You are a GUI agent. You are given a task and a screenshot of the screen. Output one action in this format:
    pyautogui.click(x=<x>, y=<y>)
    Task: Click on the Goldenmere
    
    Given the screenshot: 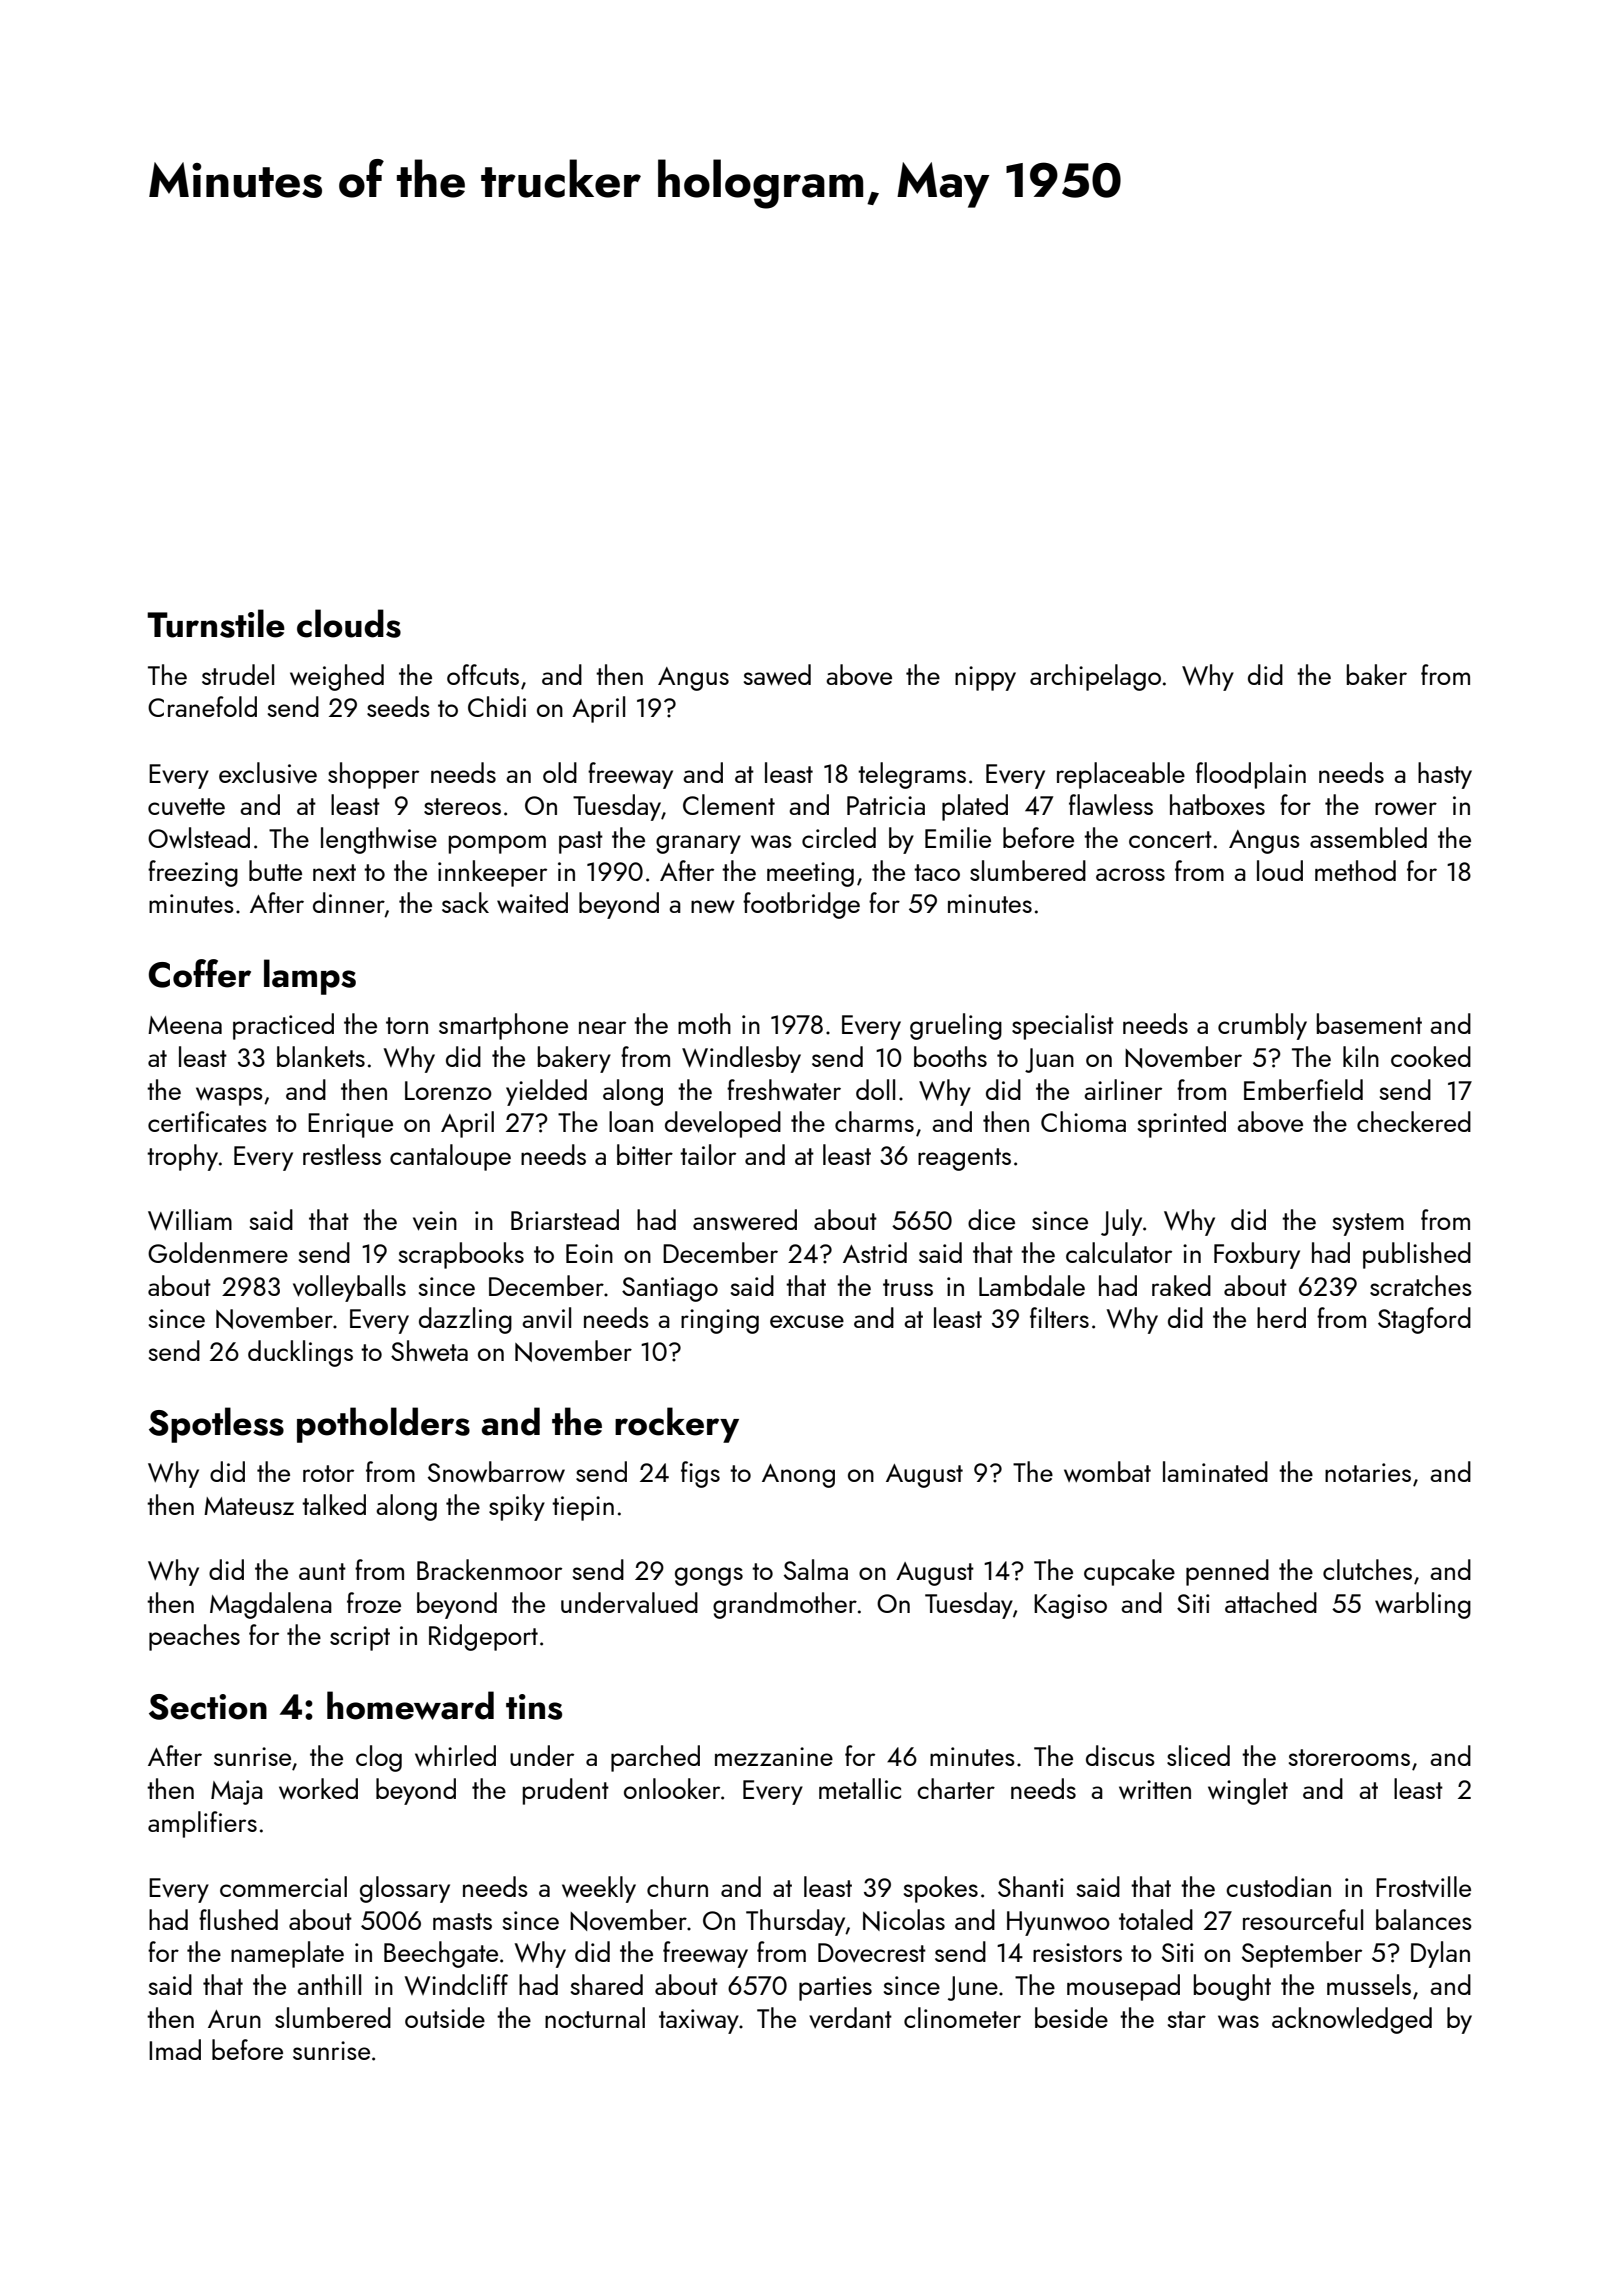 What is the action you would take?
    pyautogui.click(x=218, y=1252)
